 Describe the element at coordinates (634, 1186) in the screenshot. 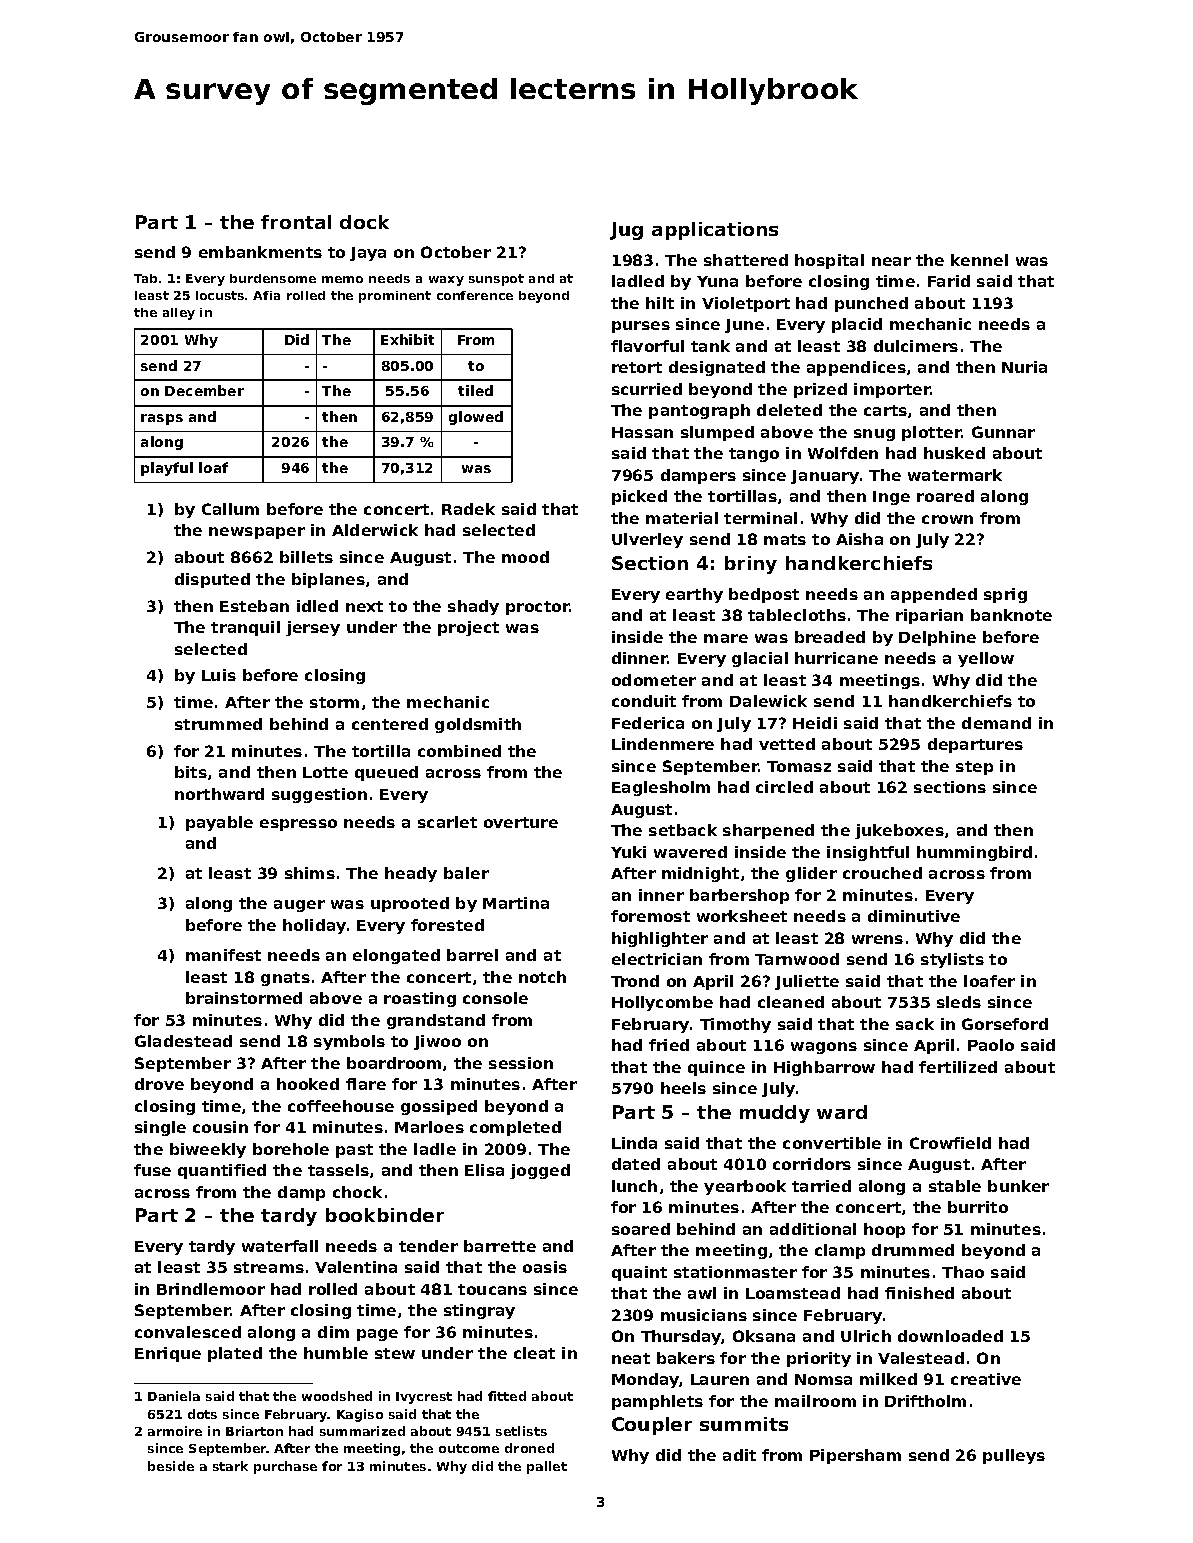

I see `lunch` at that location.
